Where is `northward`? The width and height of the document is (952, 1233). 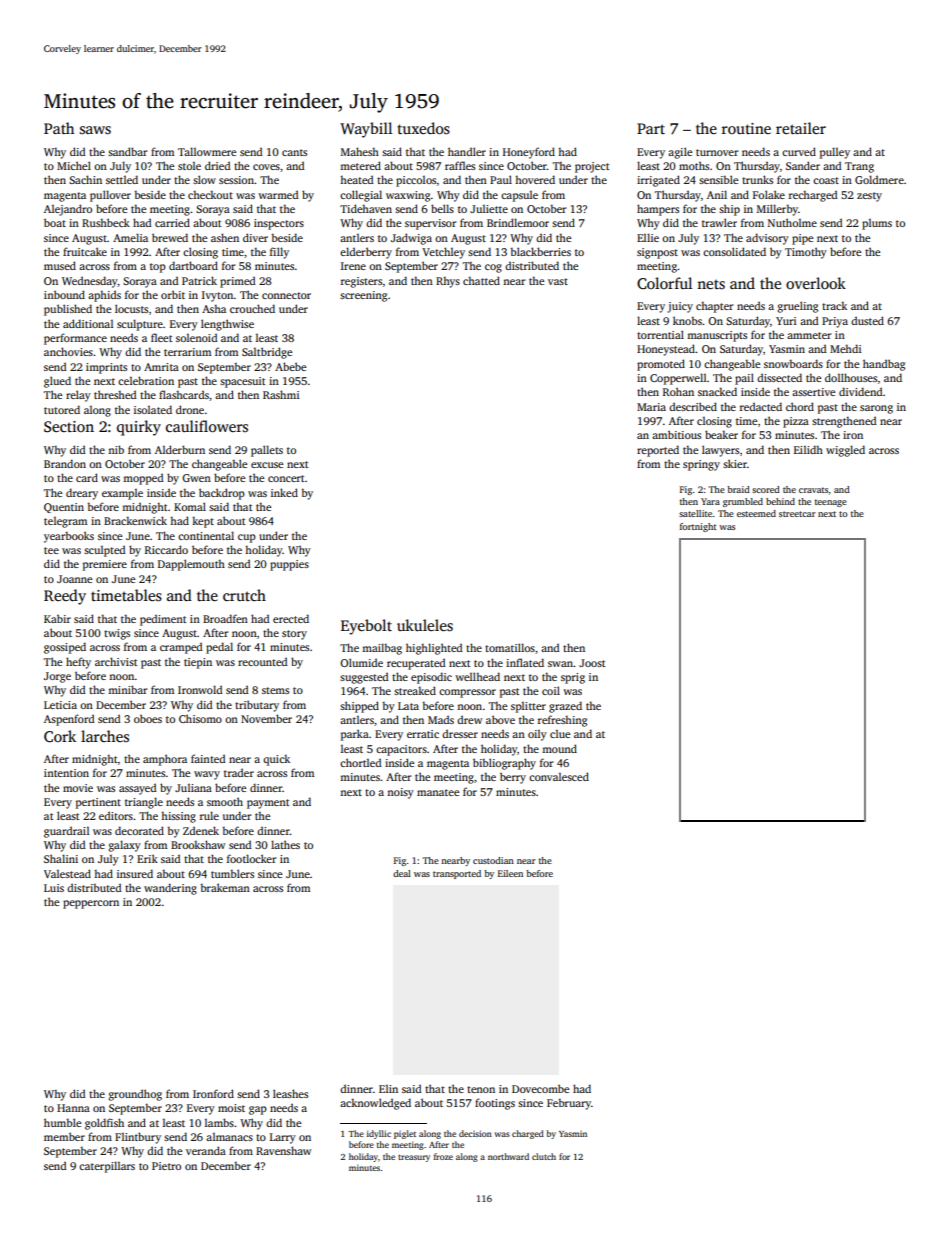
northward is located at coordinates (508, 1156).
